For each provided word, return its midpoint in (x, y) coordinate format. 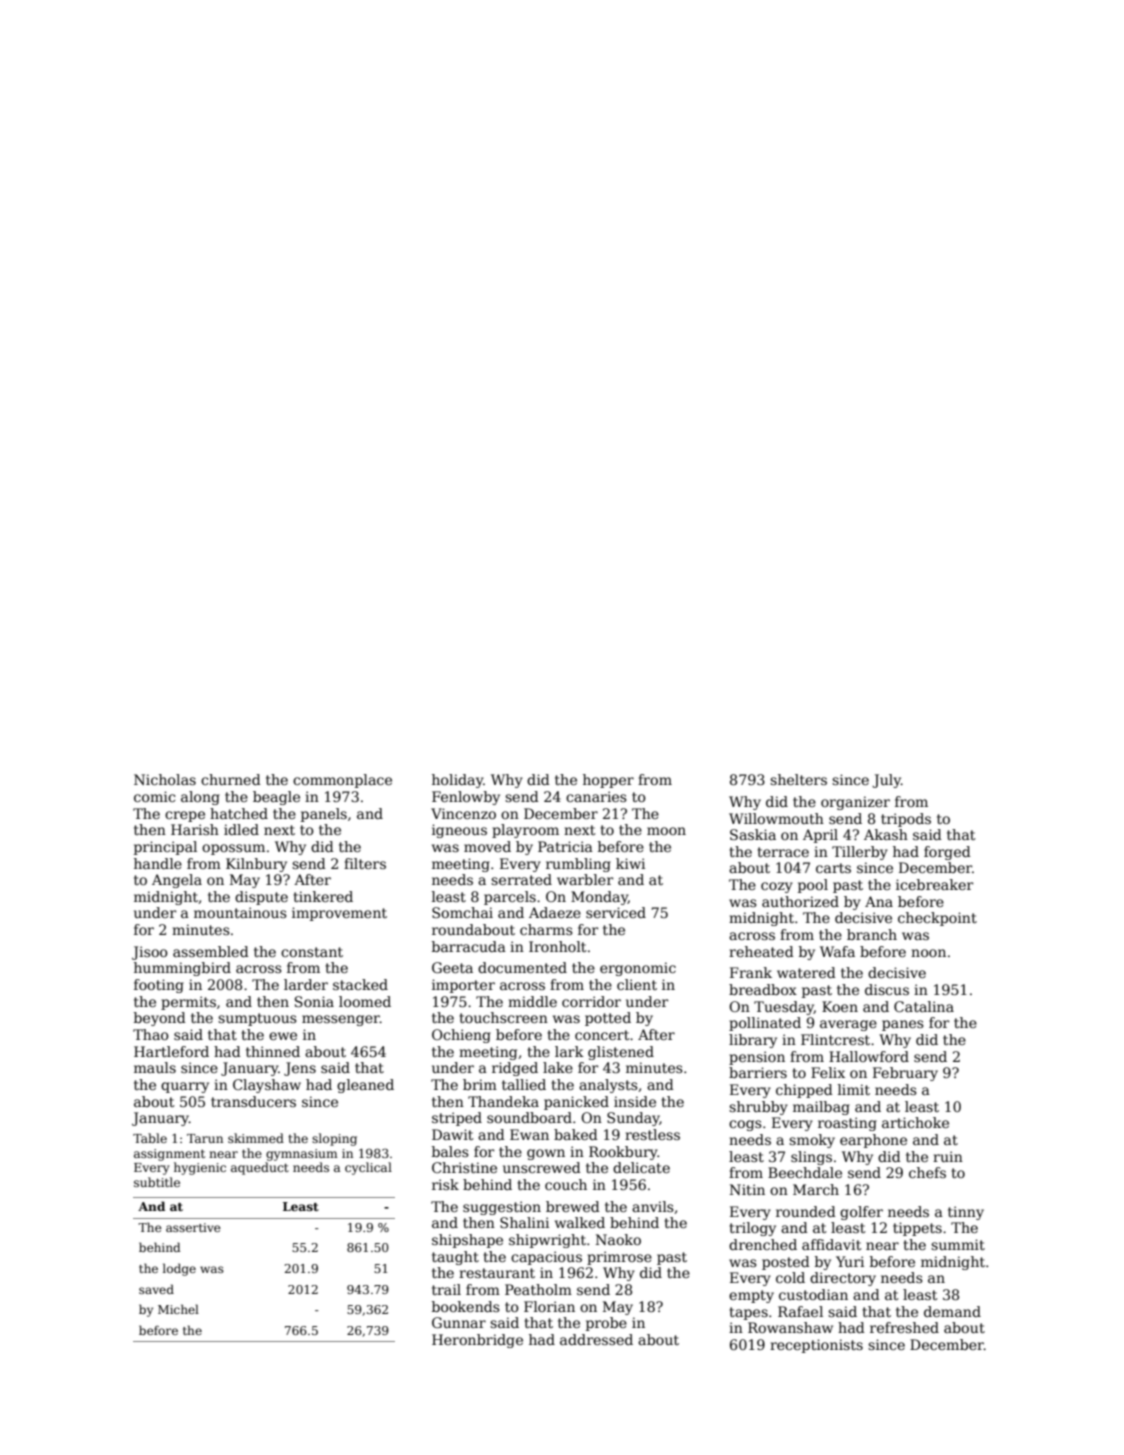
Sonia (314, 1001)
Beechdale (805, 1172)
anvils (653, 1206)
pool (813, 886)
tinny (966, 1213)
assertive (193, 1227)
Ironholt (557, 946)
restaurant (497, 1273)
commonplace (342, 781)
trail (446, 1289)
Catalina (924, 1006)
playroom (525, 831)
